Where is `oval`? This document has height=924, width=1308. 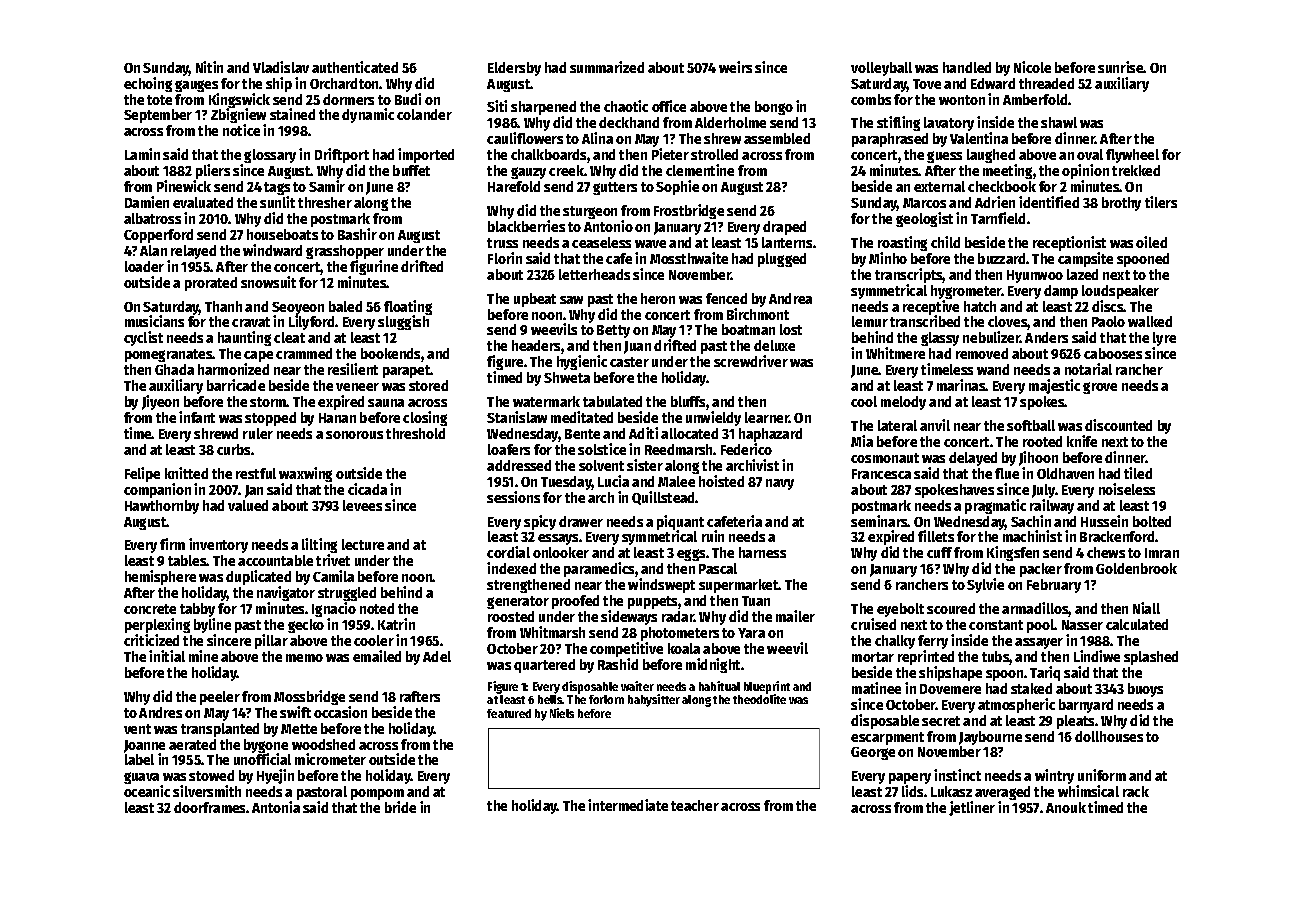 oval is located at coordinates (1090, 154).
